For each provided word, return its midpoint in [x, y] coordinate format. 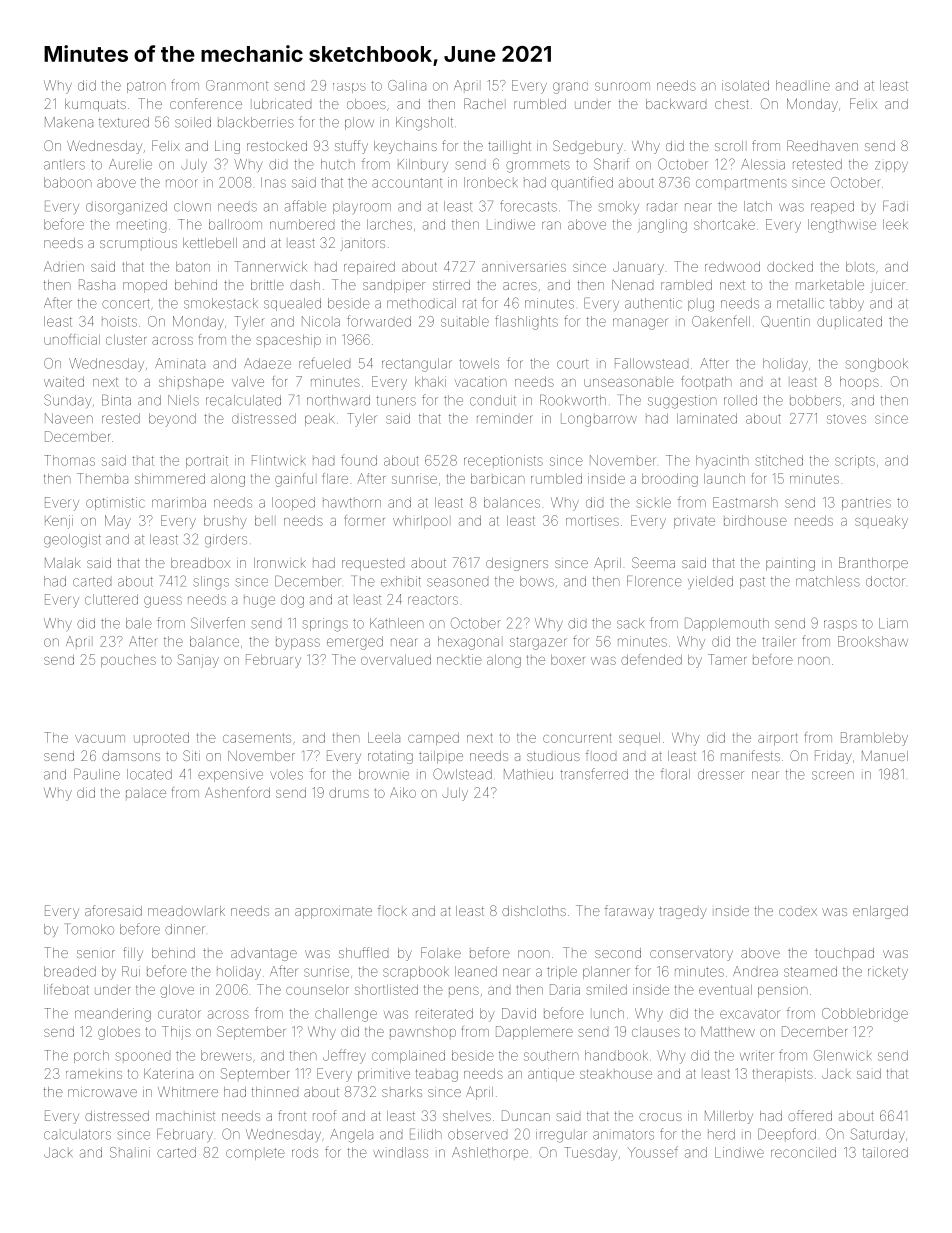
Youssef [653, 1152]
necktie [459, 659]
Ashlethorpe [490, 1152]
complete [255, 1154]
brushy [225, 522]
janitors [363, 245]
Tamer [727, 659]
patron [146, 87]
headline [803, 85]
